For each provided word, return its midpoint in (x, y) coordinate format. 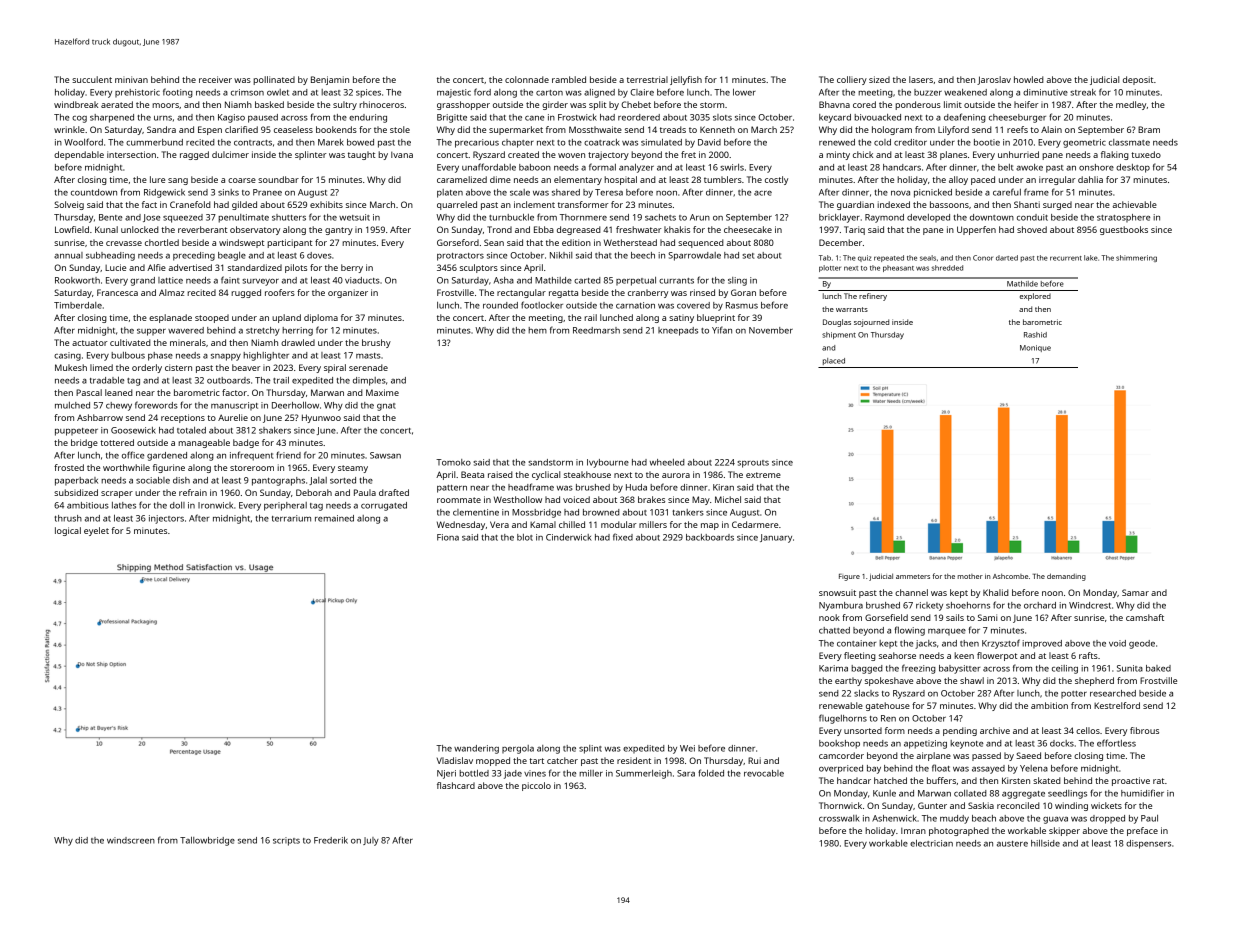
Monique (1035, 348)
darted (1007, 258)
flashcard (456, 785)
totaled (191, 430)
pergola (518, 749)
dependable (79, 155)
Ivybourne (608, 463)
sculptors (479, 268)
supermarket (516, 130)
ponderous (918, 105)
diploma (321, 318)
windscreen (131, 840)
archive (995, 730)
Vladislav (455, 760)
